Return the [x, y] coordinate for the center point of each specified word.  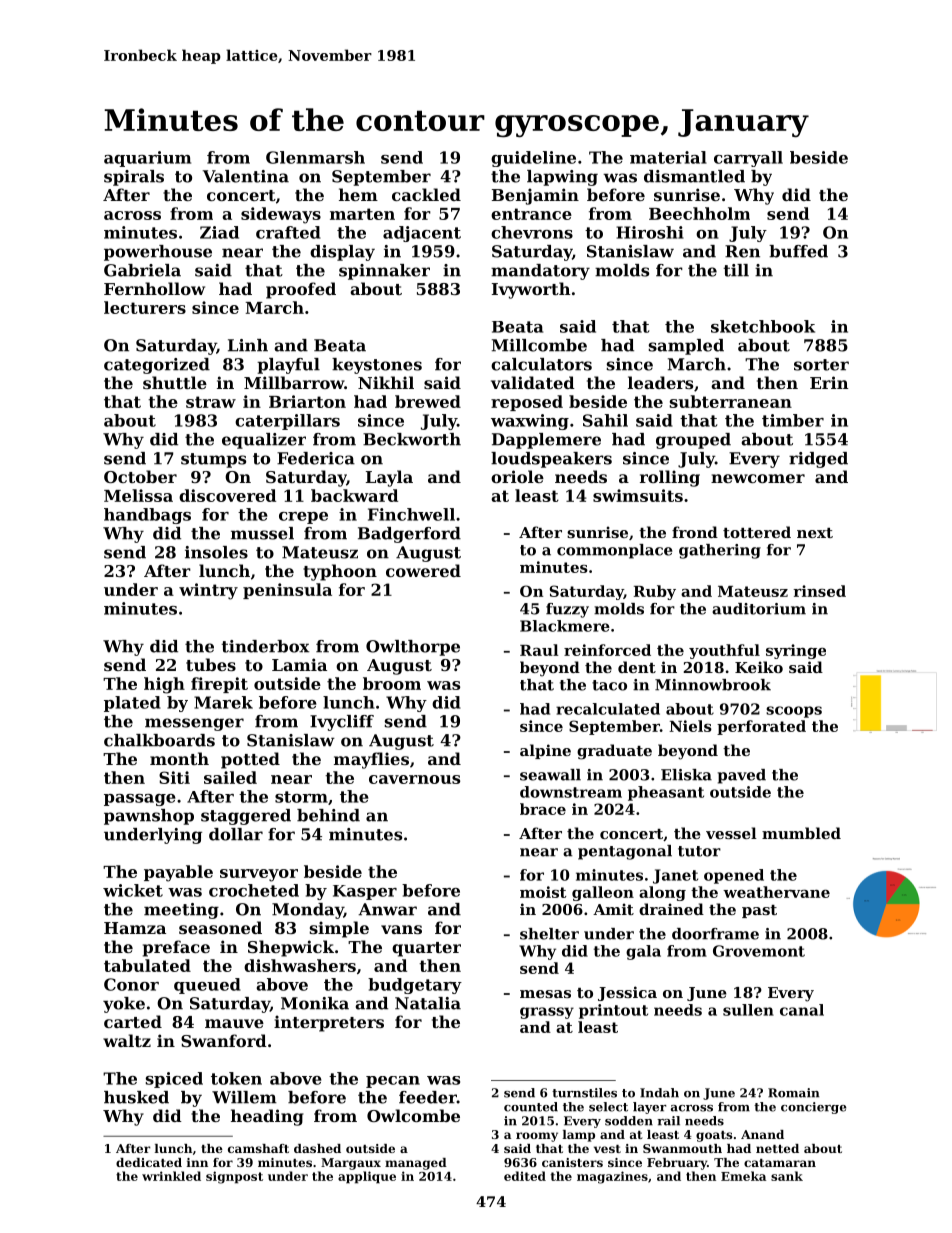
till [736, 270]
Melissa [138, 495]
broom [392, 683]
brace [543, 809]
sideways [281, 215]
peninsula [287, 591]
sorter [821, 365]
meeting [181, 911]
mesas [545, 994]
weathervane [776, 892]
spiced [174, 1080]
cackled [426, 194]
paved [742, 776]
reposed [527, 403]
